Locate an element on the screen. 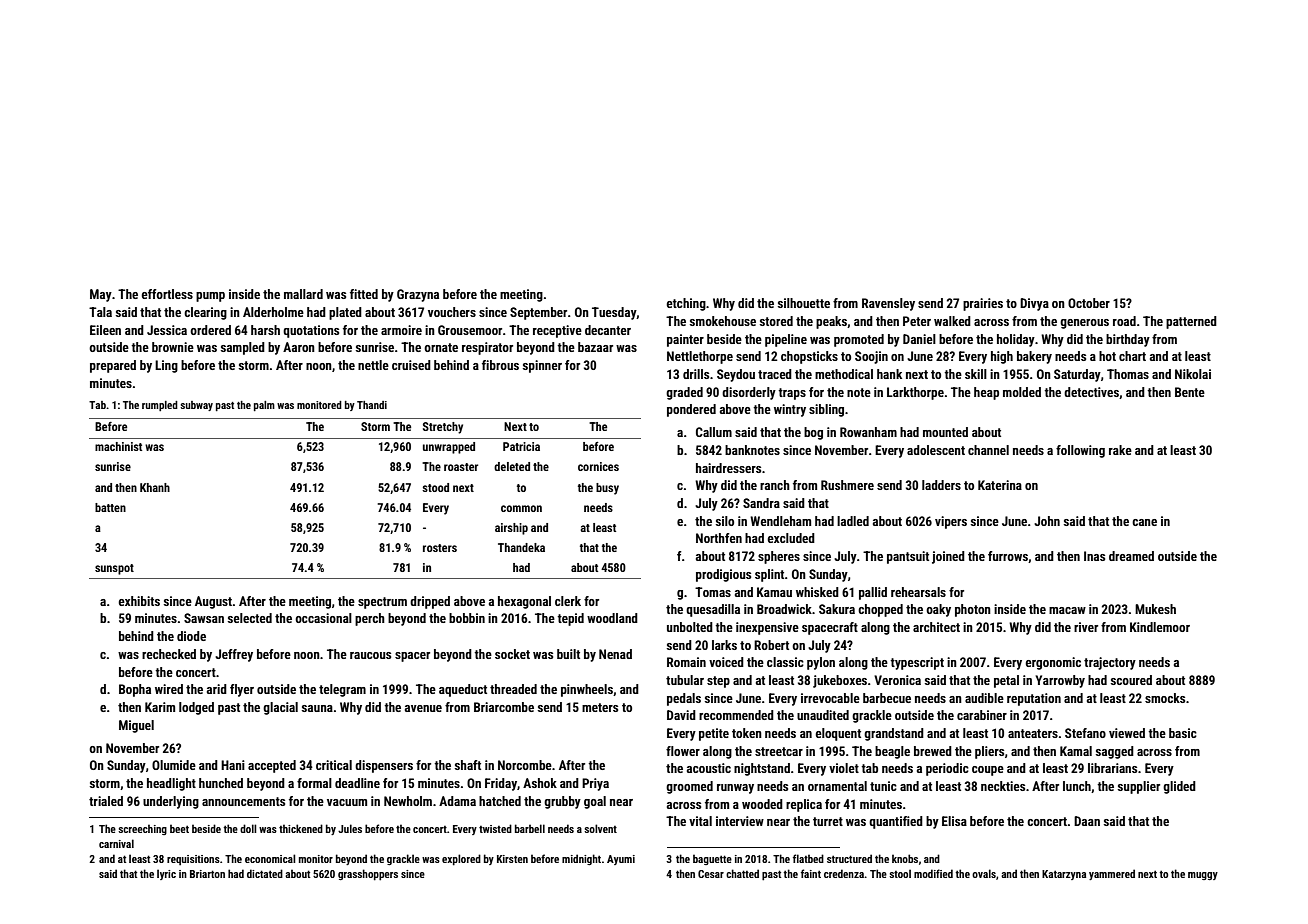 The height and width of the screenshot is (924, 1308). Thandi is located at coordinates (372, 405).
